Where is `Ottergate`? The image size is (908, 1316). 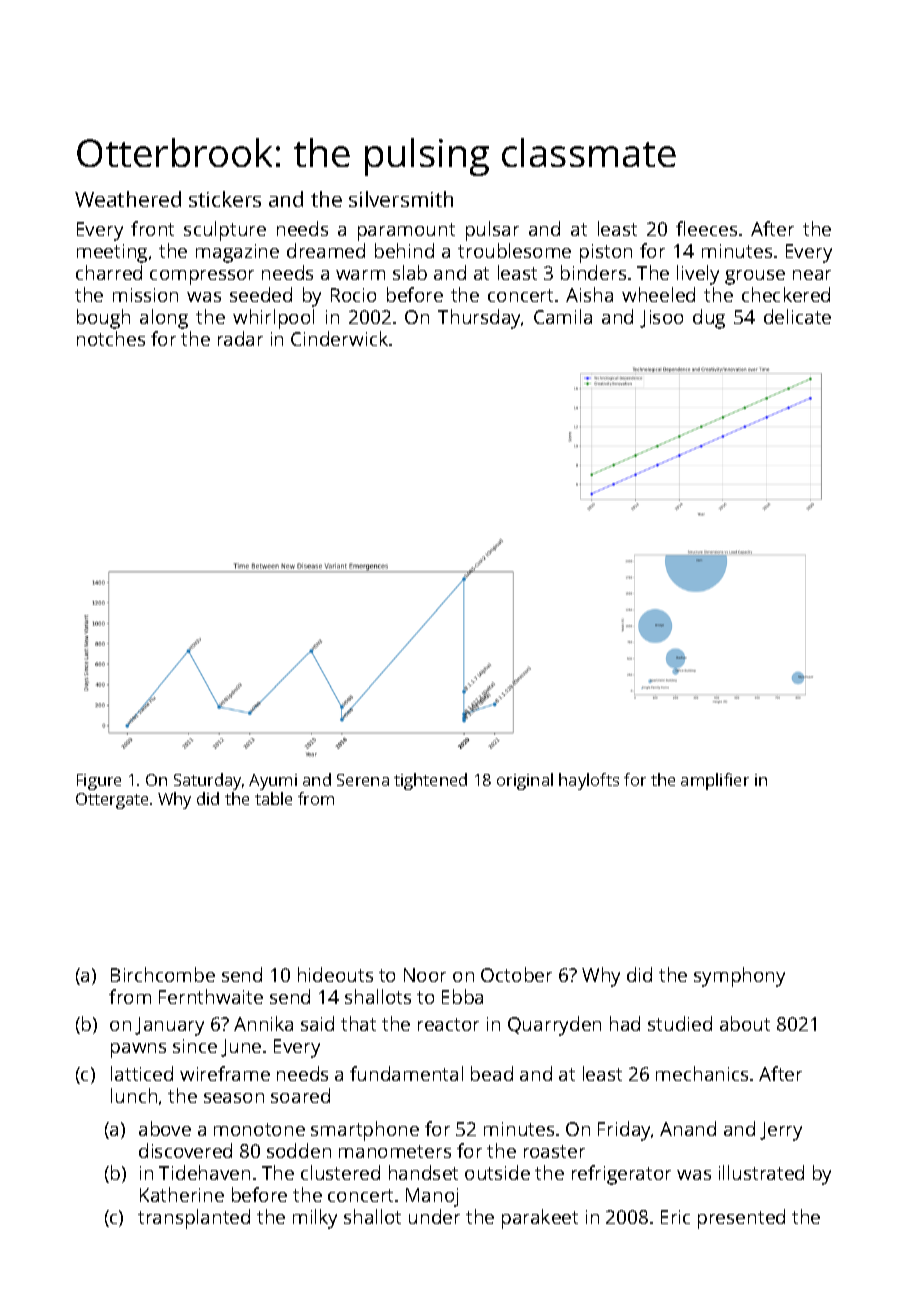 Ottergate is located at coordinates (112, 801).
